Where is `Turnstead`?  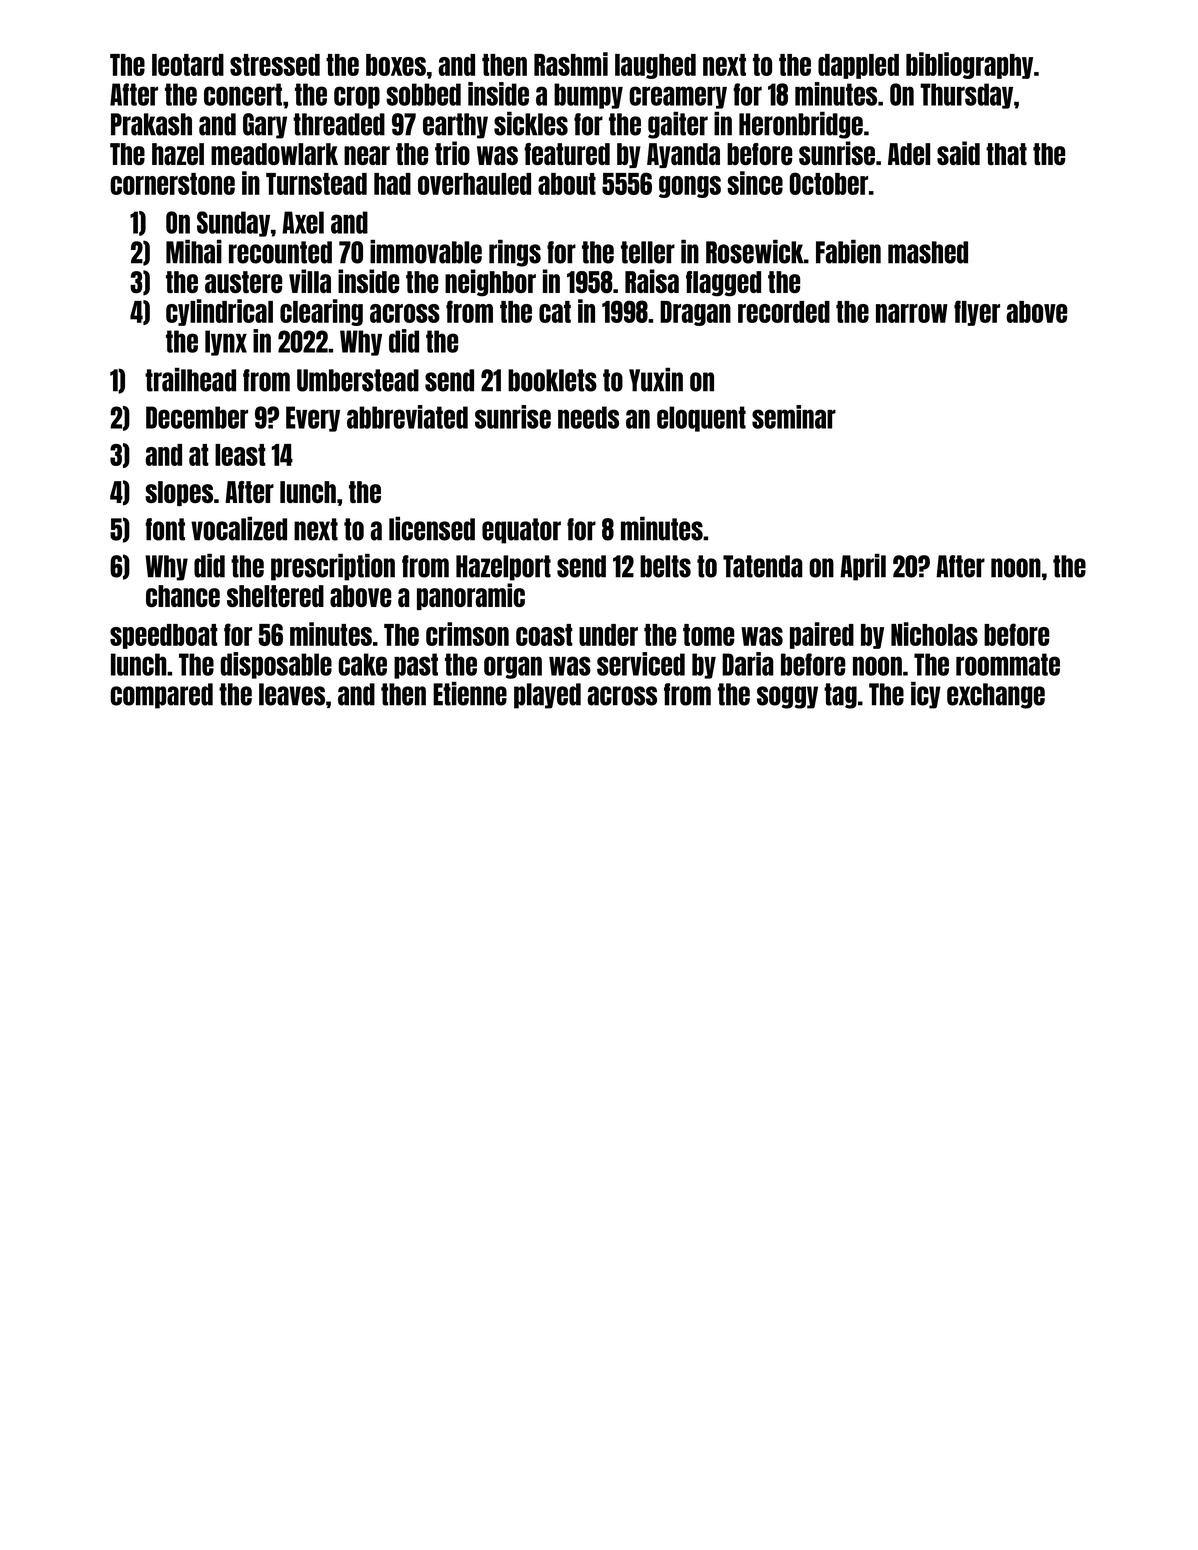 Turnstead is located at coordinates (316, 184).
